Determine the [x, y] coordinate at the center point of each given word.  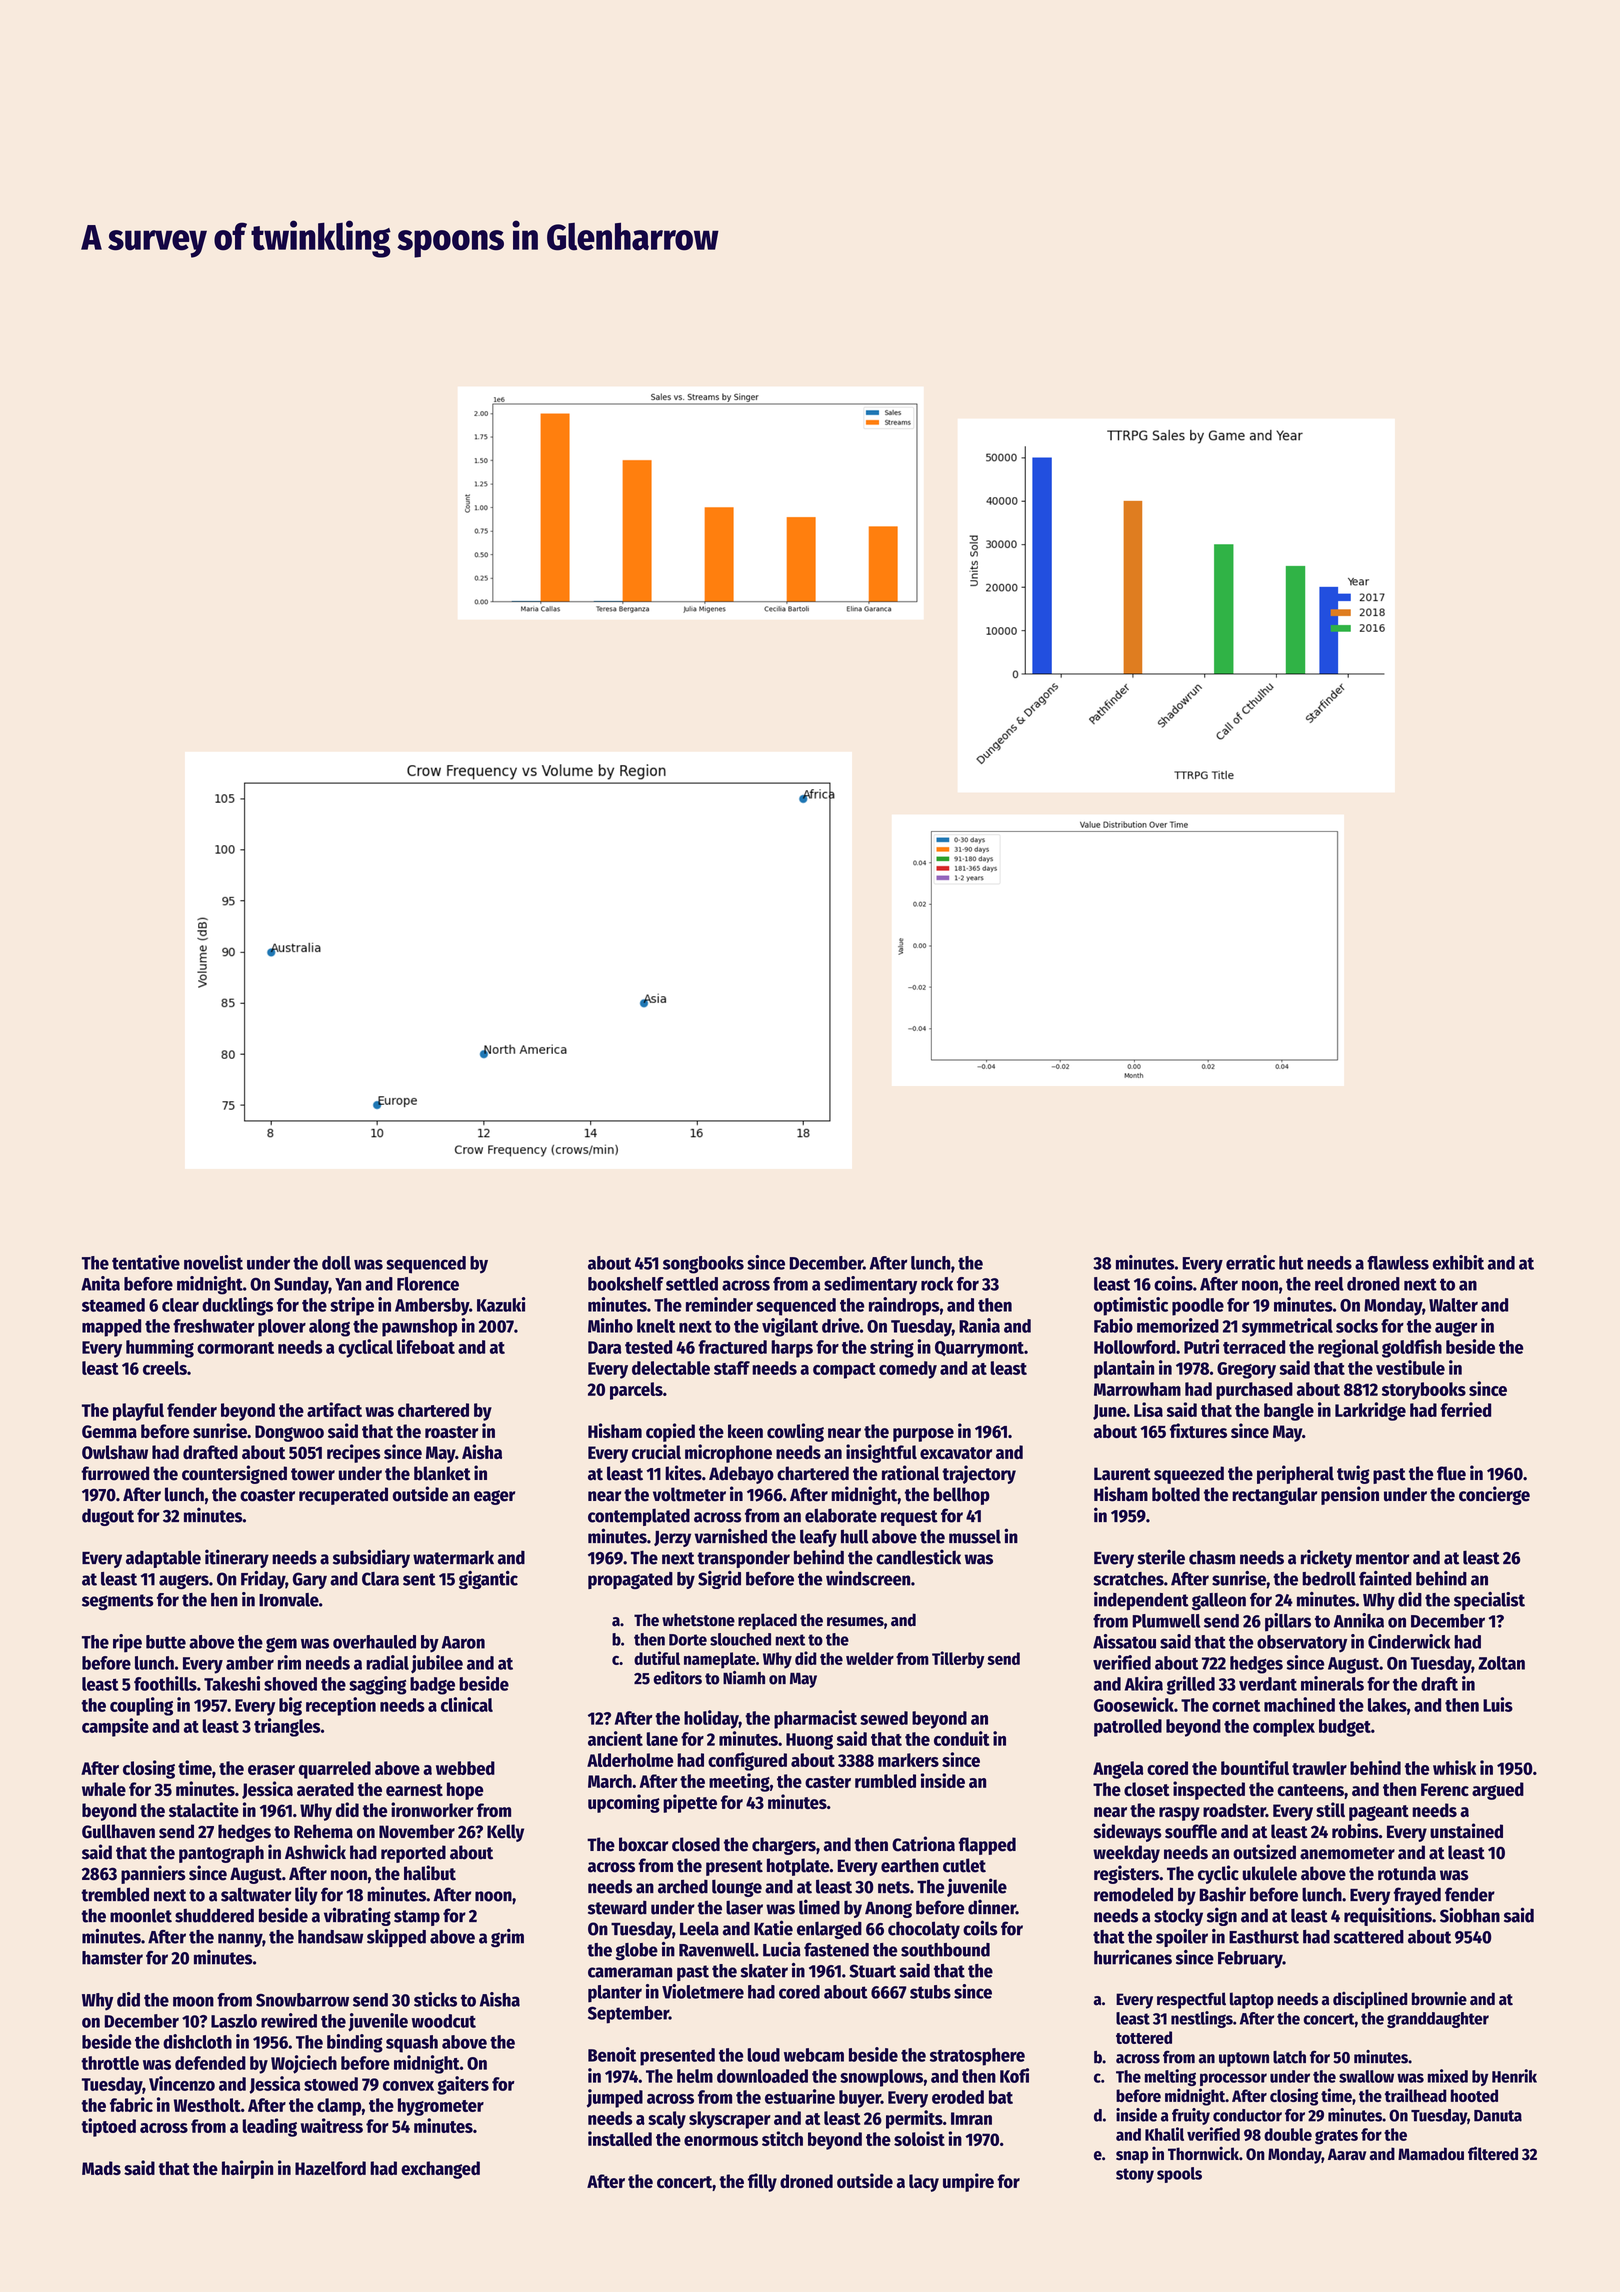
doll [336, 1263]
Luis [1498, 1704]
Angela [1118, 1770]
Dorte [688, 1640]
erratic [1250, 1262]
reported [413, 1854]
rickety [1326, 1558]
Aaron [463, 1642]
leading [269, 2127]
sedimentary [870, 1285]
